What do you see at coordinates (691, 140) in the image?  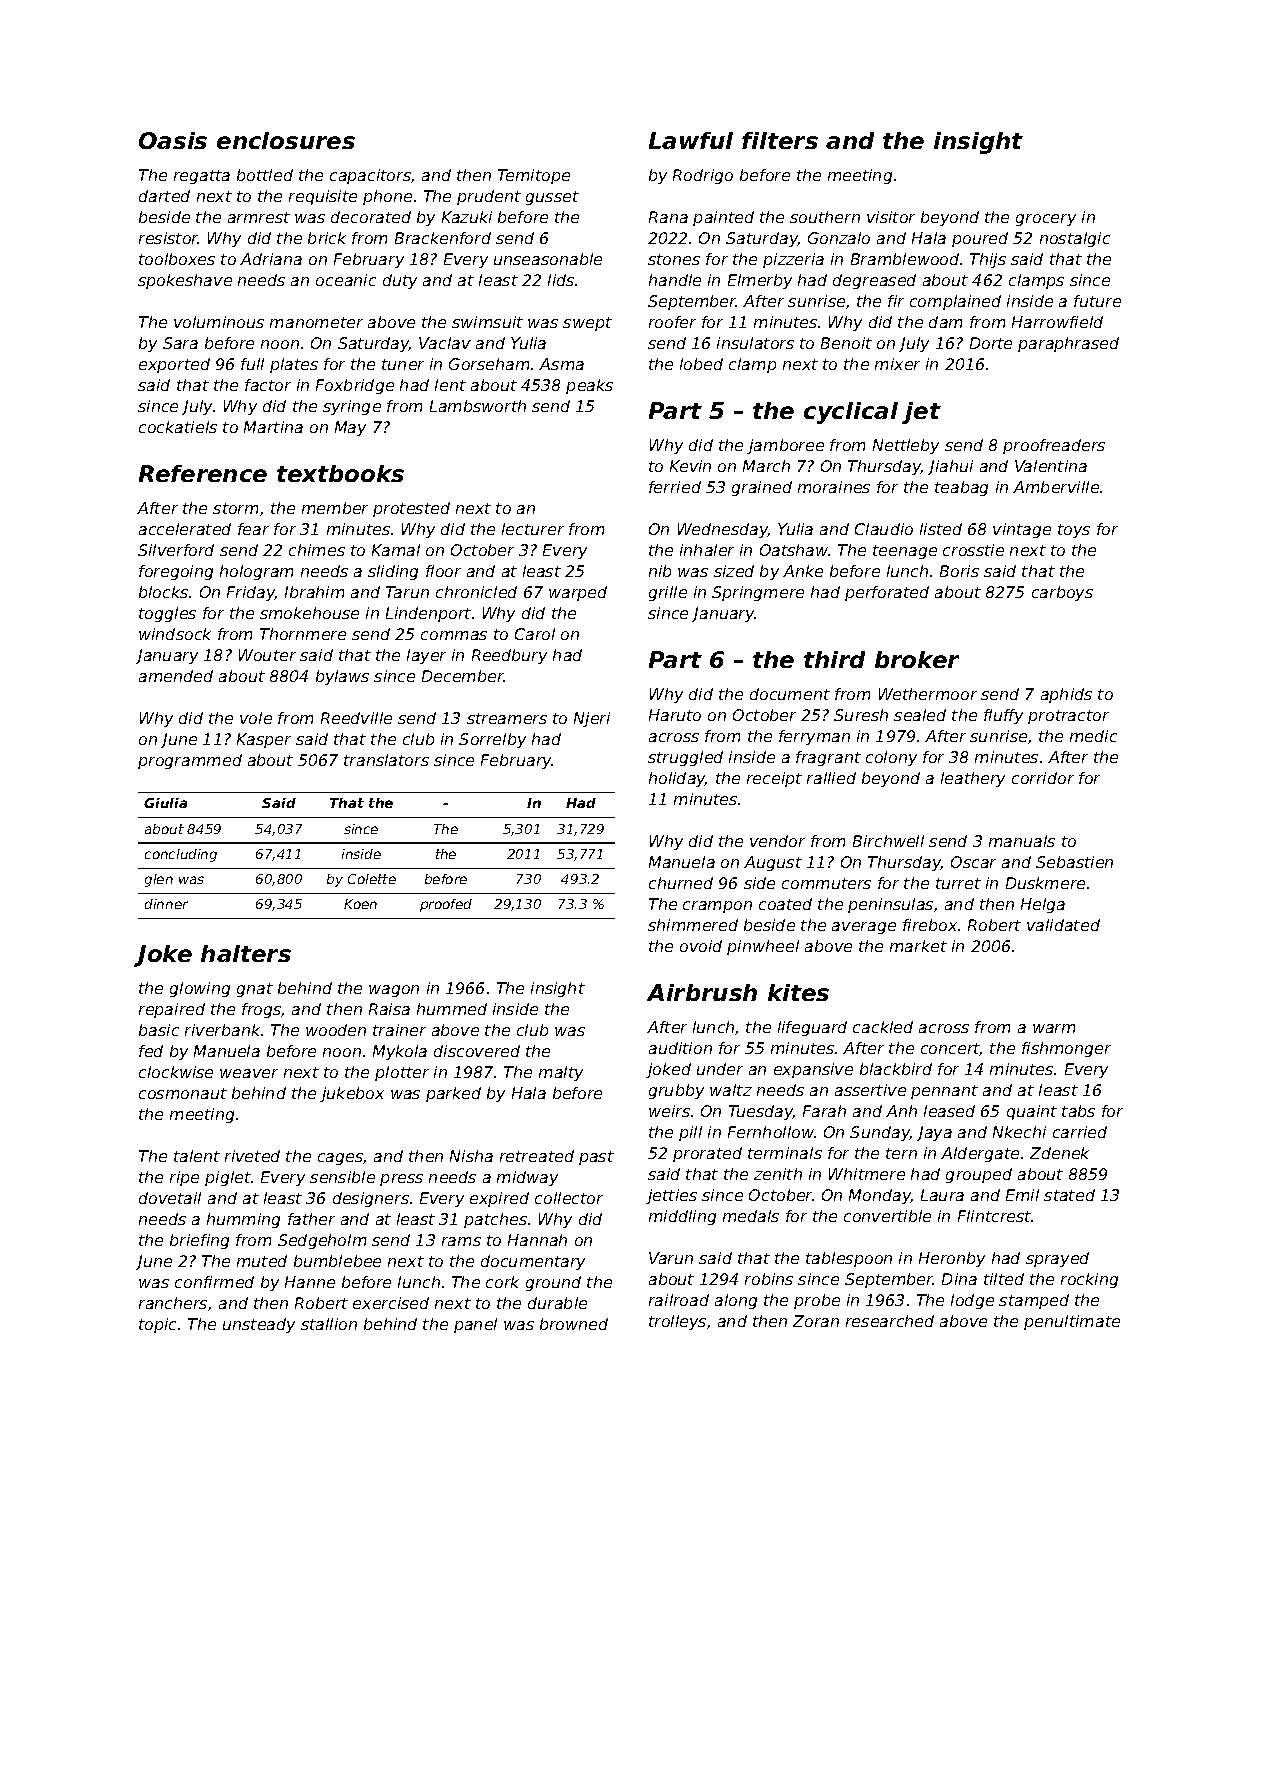 I see `Lawful` at bounding box center [691, 140].
